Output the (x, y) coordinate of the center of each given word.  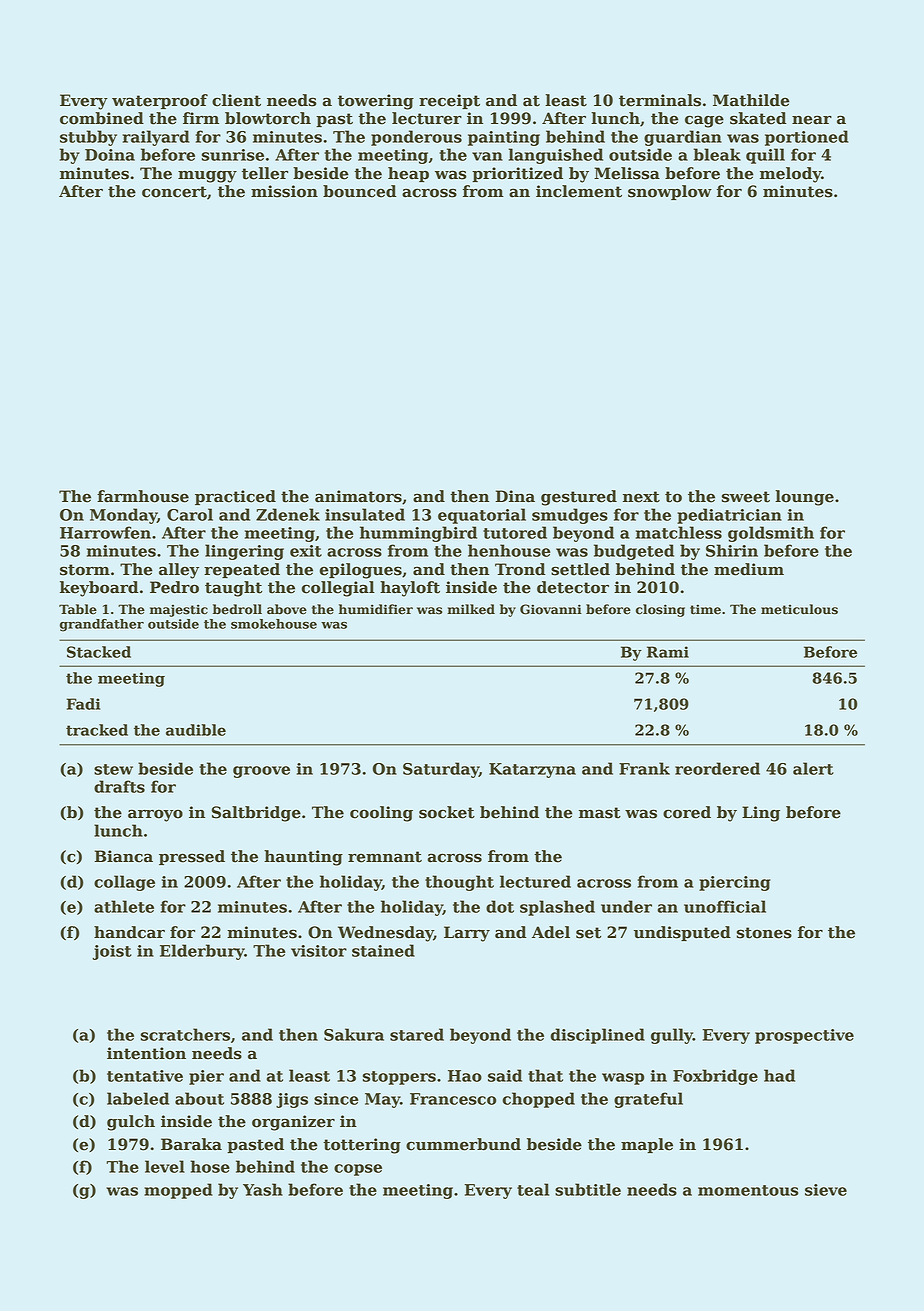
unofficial (725, 906)
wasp (623, 1079)
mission (284, 191)
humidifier (376, 609)
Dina (515, 496)
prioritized (517, 174)
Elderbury (202, 952)
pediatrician (729, 516)
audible (196, 730)
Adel (551, 932)
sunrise (233, 155)
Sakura (354, 1034)
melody (790, 175)
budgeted (634, 552)
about (199, 1098)
